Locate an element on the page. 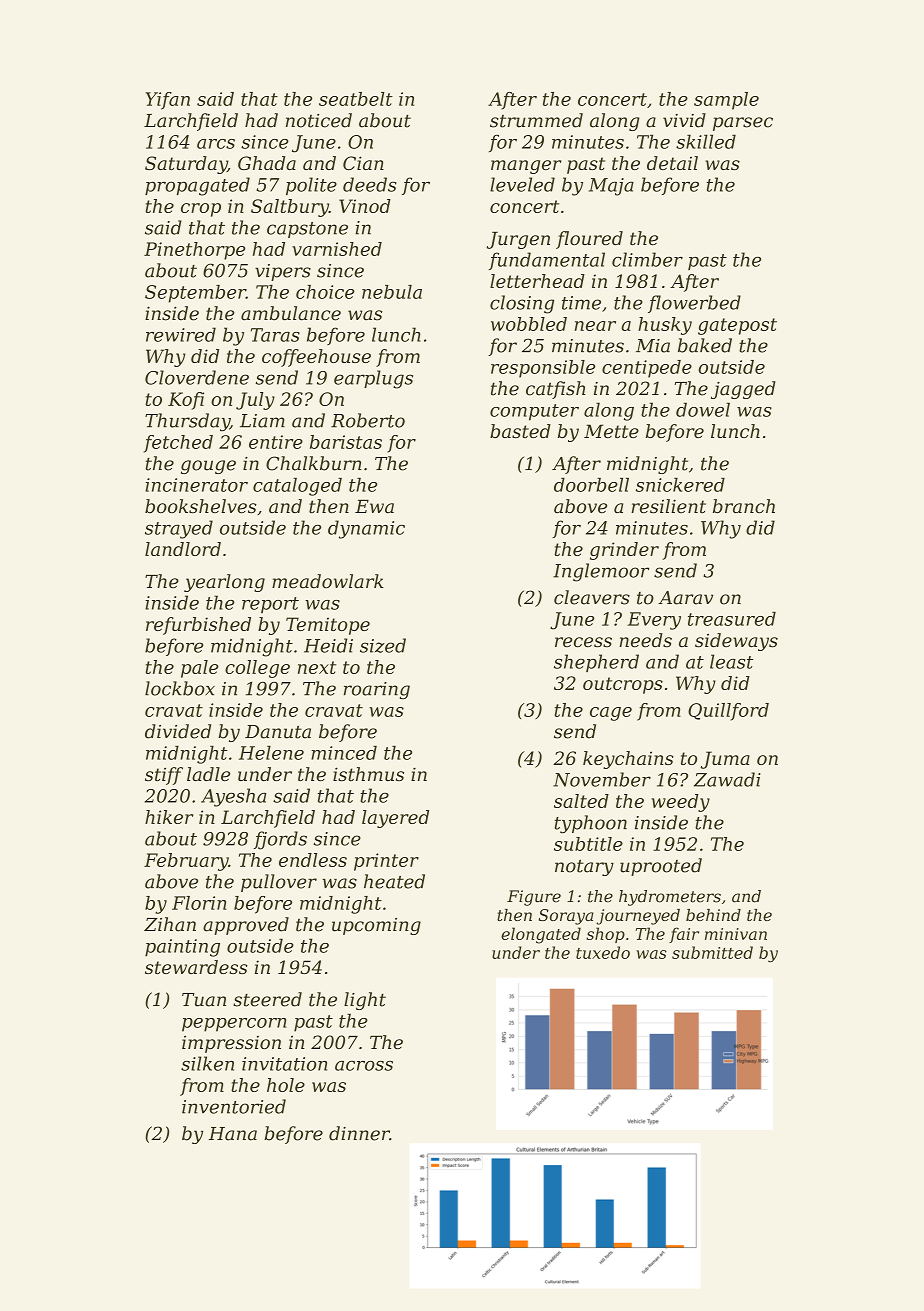 The height and width of the image is (1311, 924). flowerbed is located at coordinates (694, 304).
